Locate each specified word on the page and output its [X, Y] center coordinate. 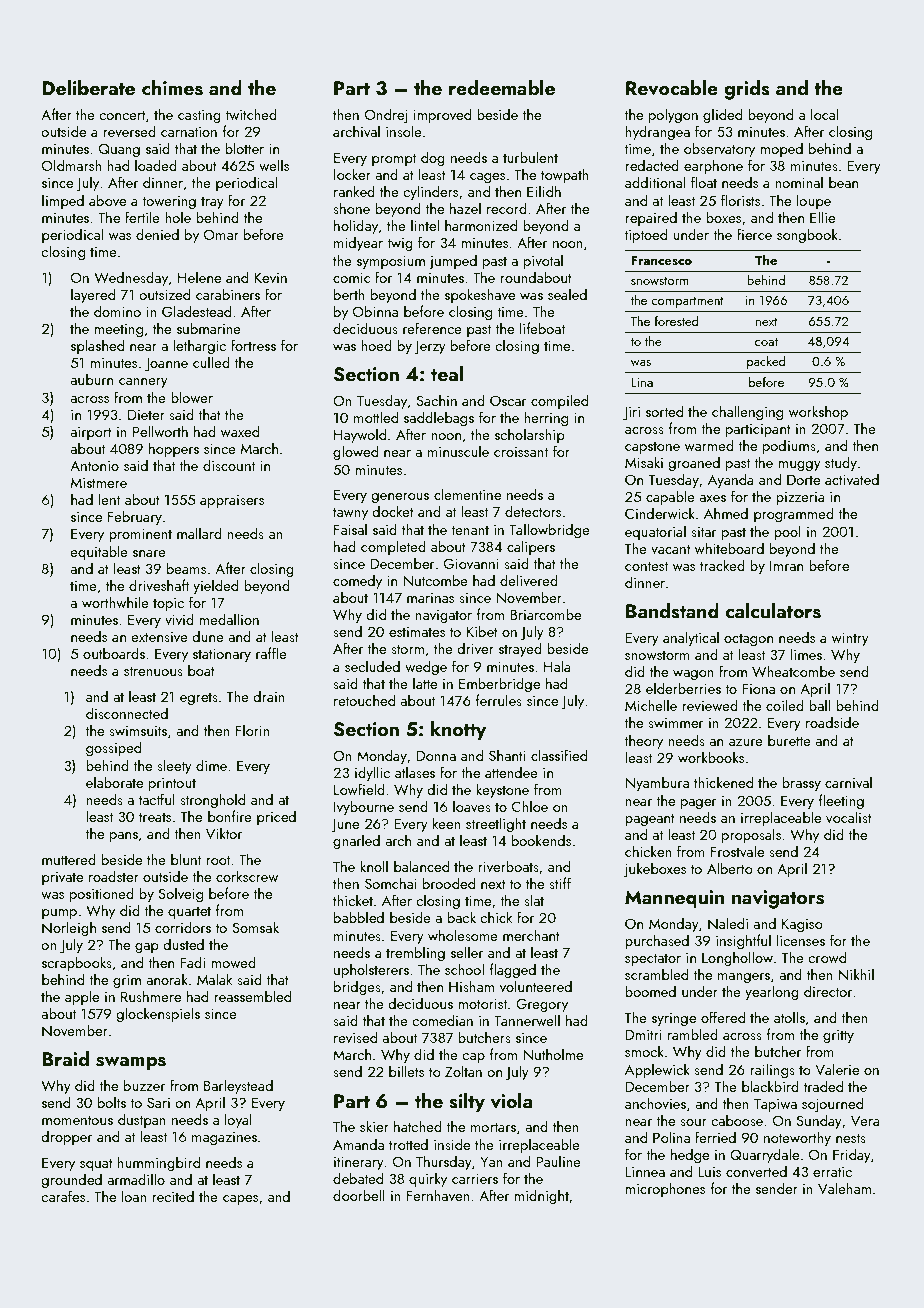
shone [351, 208]
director [828, 991]
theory [643, 741]
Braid [65, 1058]
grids [747, 90]
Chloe [530, 806]
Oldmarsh [72, 165]
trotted [408, 1144]
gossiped [113, 748]
